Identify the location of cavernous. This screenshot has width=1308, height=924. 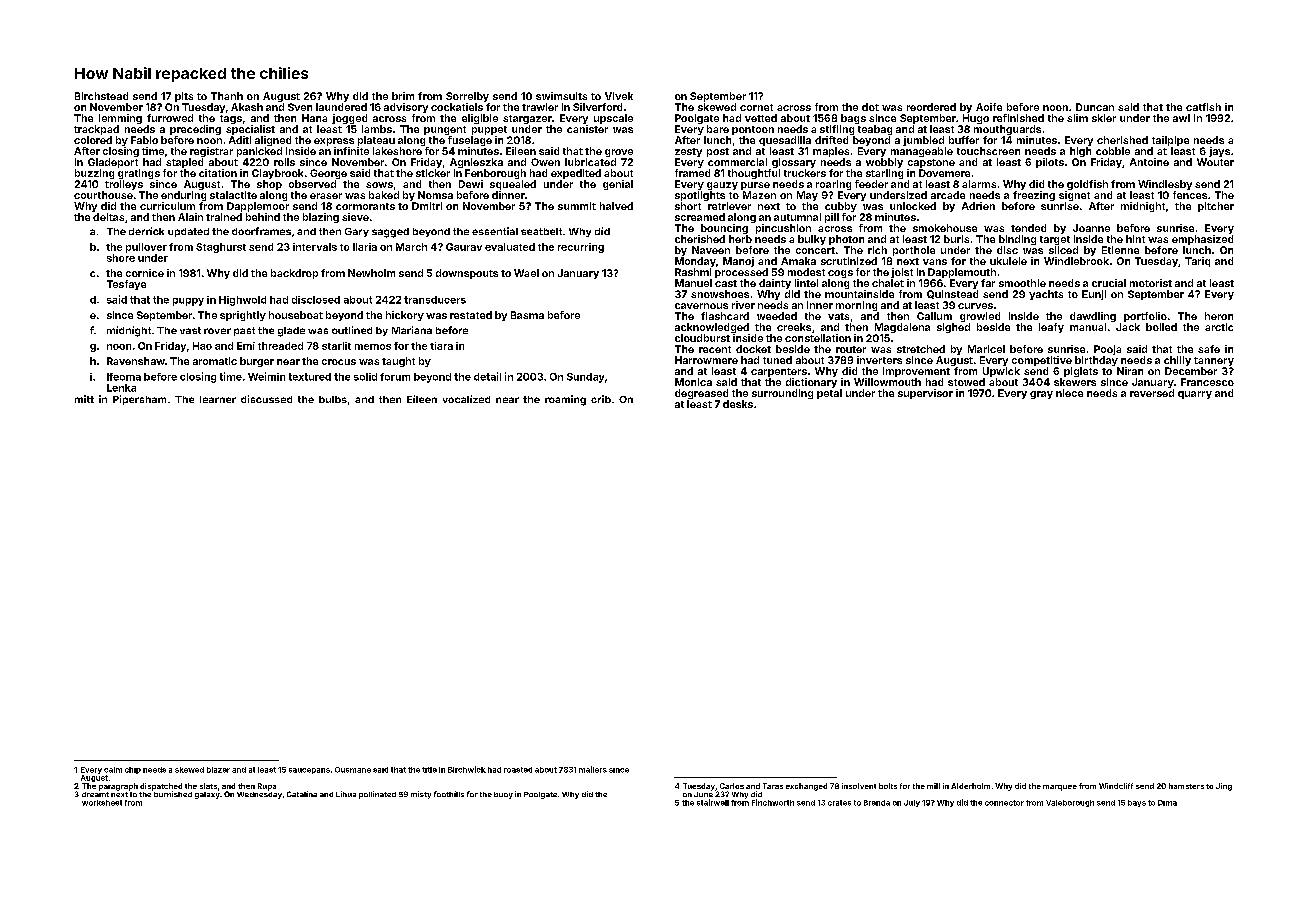
(701, 306).
